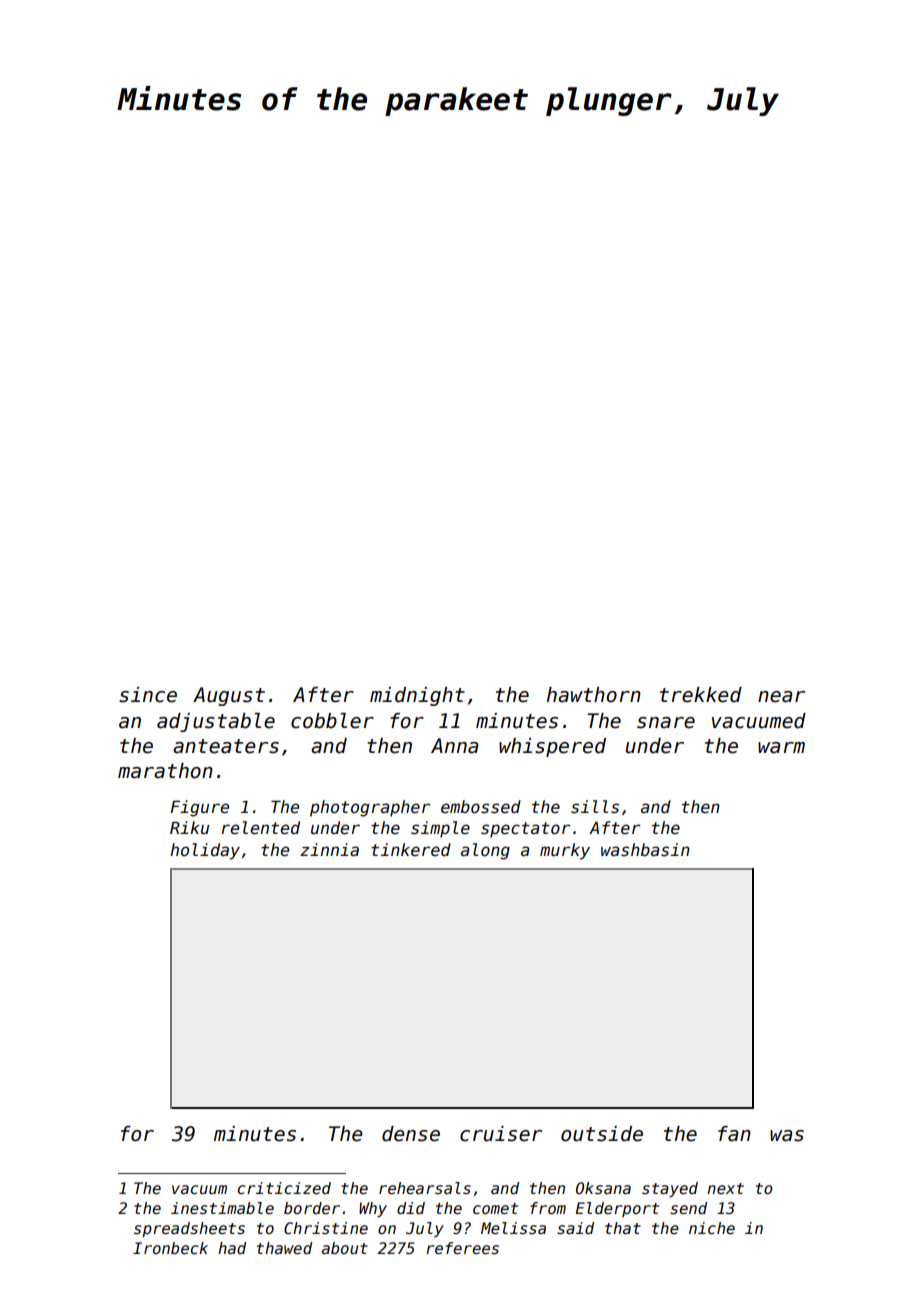 The image size is (924, 1308). I want to click on holiday, so click(205, 851).
